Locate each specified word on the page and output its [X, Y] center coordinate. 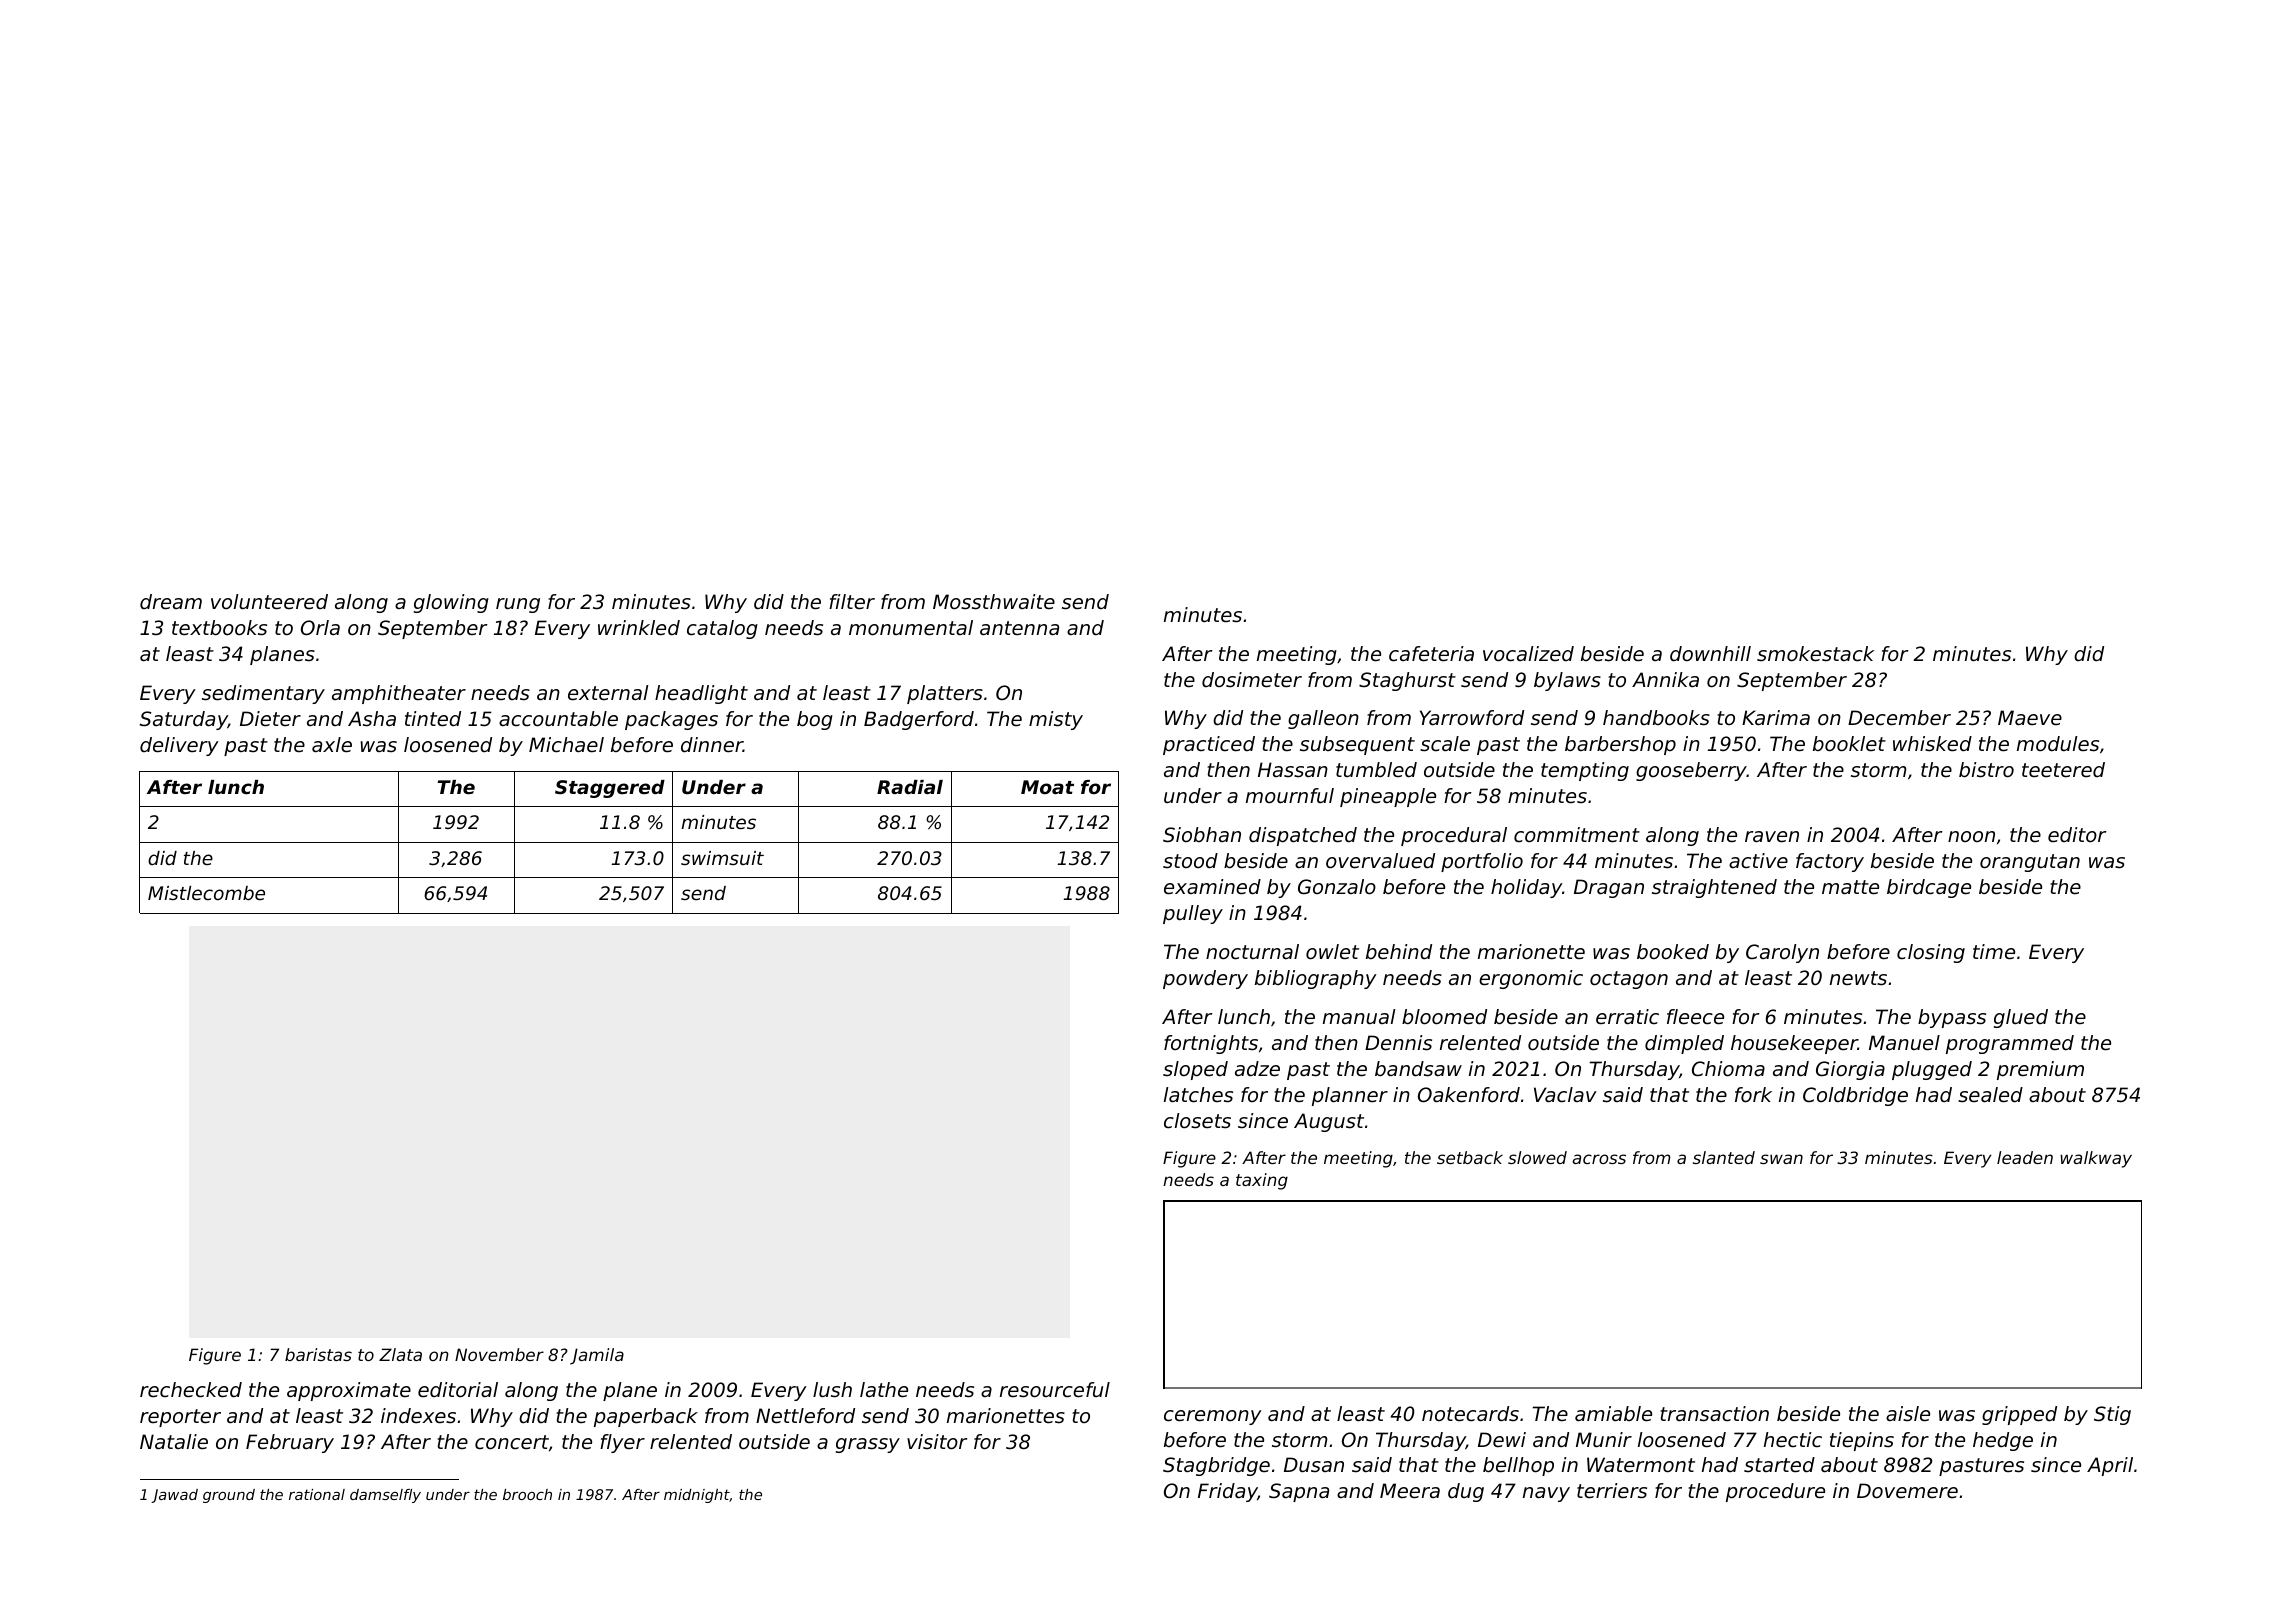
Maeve [2030, 718]
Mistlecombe [206, 893]
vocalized [1528, 654]
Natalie [174, 1442]
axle [332, 745]
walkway [2096, 1159]
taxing [1262, 1181]
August [1329, 1122]
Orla [320, 628]
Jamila [597, 1356]
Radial [910, 787]
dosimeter [1252, 680]
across [1599, 1159]
